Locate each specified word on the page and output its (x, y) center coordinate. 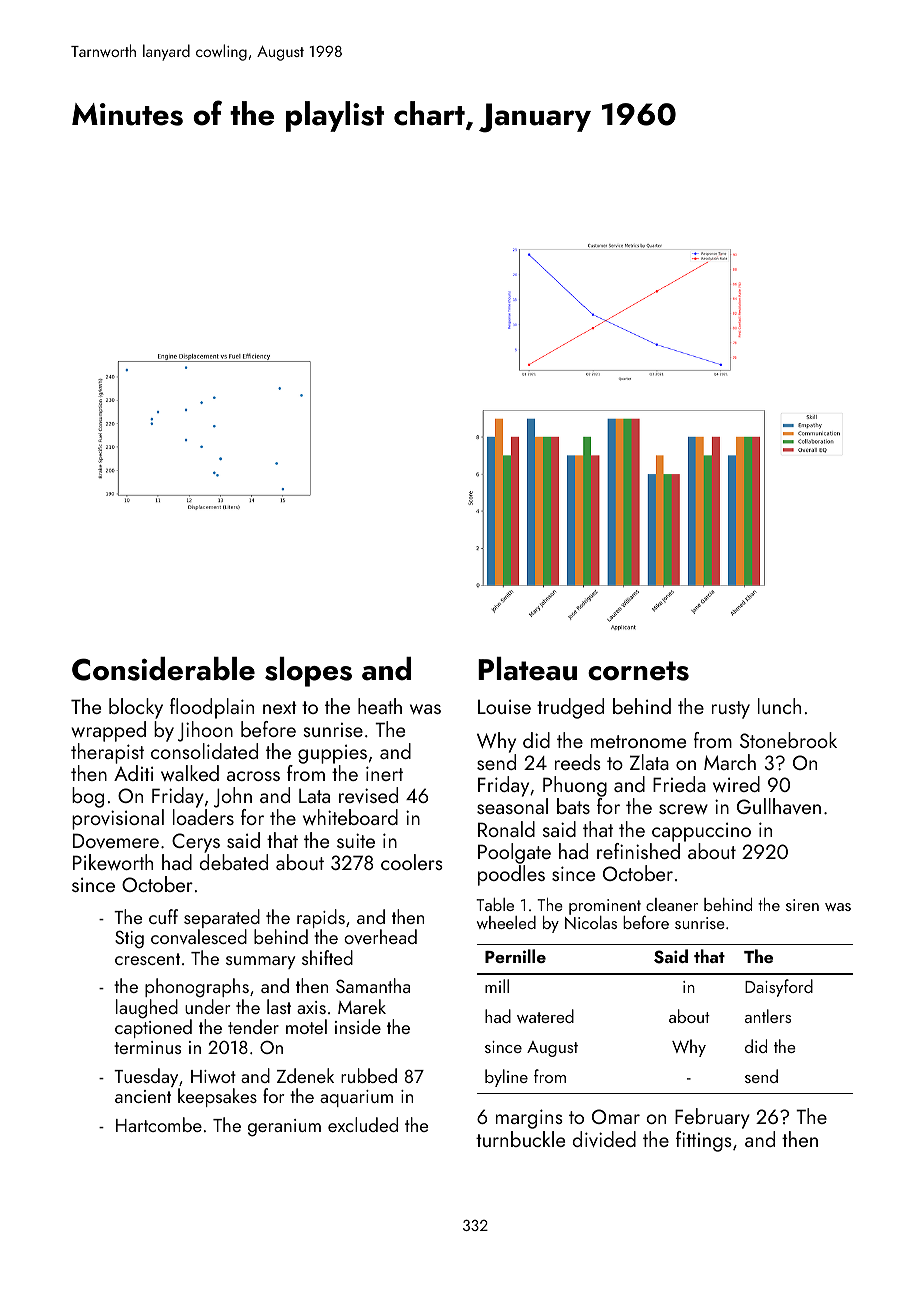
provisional (118, 819)
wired (736, 784)
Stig (129, 939)
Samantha (373, 985)
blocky (136, 708)
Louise (504, 707)
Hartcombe (159, 1124)
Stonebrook (788, 740)
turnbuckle (520, 1139)
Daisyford (779, 988)
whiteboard (350, 817)
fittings (704, 1141)
